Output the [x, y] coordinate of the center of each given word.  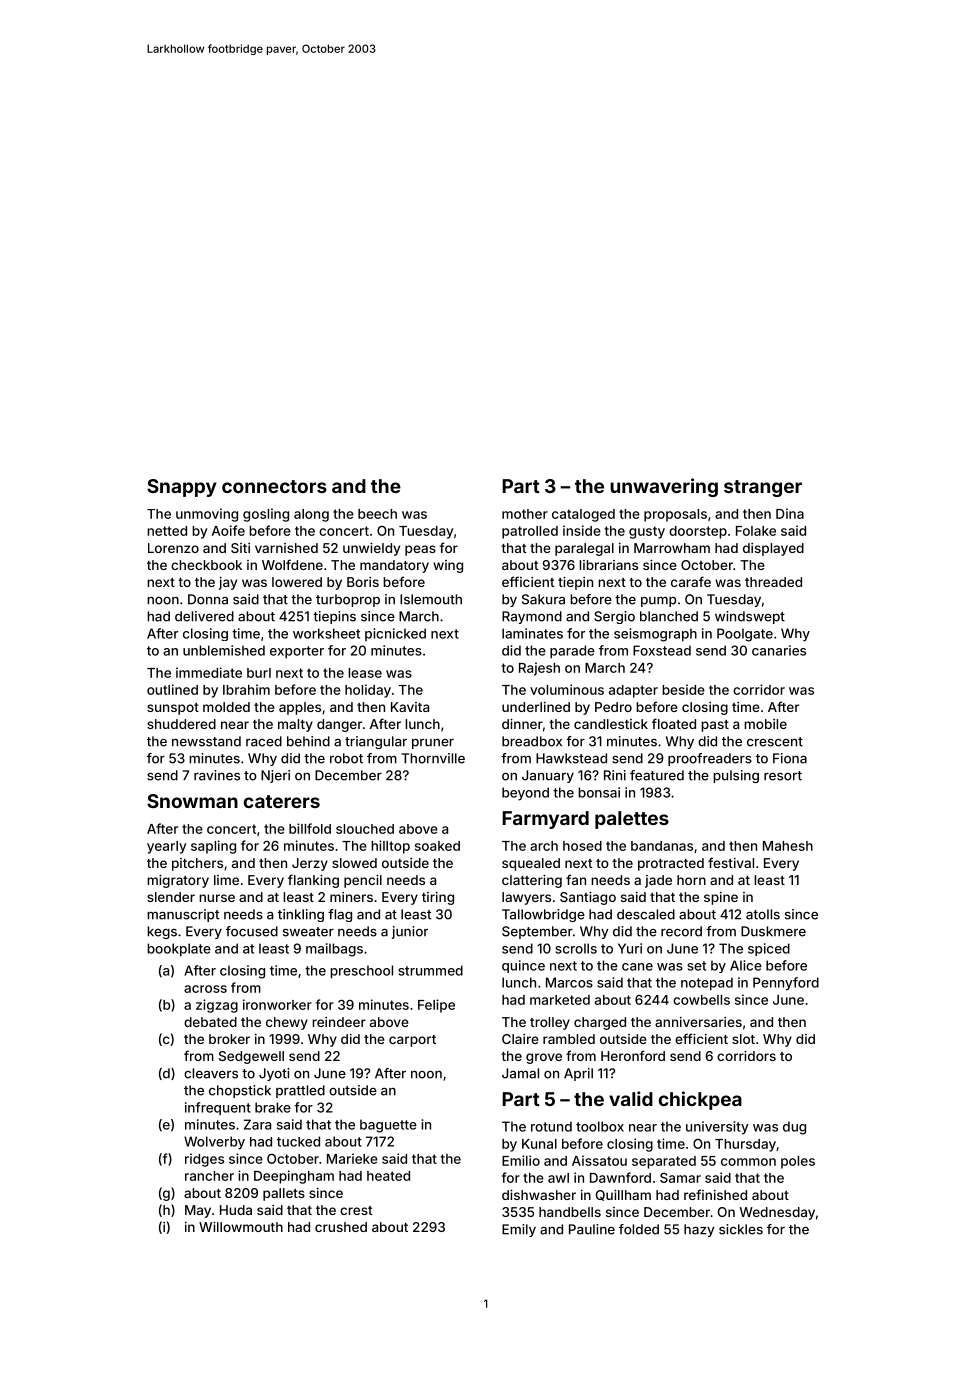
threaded [773, 582]
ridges [204, 1160]
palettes [632, 820]
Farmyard [545, 820]
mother [525, 514]
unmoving [207, 515]
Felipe [436, 1006]
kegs [162, 932]
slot [743, 1039]
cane [637, 967]
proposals [675, 515]
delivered [204, 616]
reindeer [339, 1022]
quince [523, 966]
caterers [282, 801]
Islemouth [431, 599]
